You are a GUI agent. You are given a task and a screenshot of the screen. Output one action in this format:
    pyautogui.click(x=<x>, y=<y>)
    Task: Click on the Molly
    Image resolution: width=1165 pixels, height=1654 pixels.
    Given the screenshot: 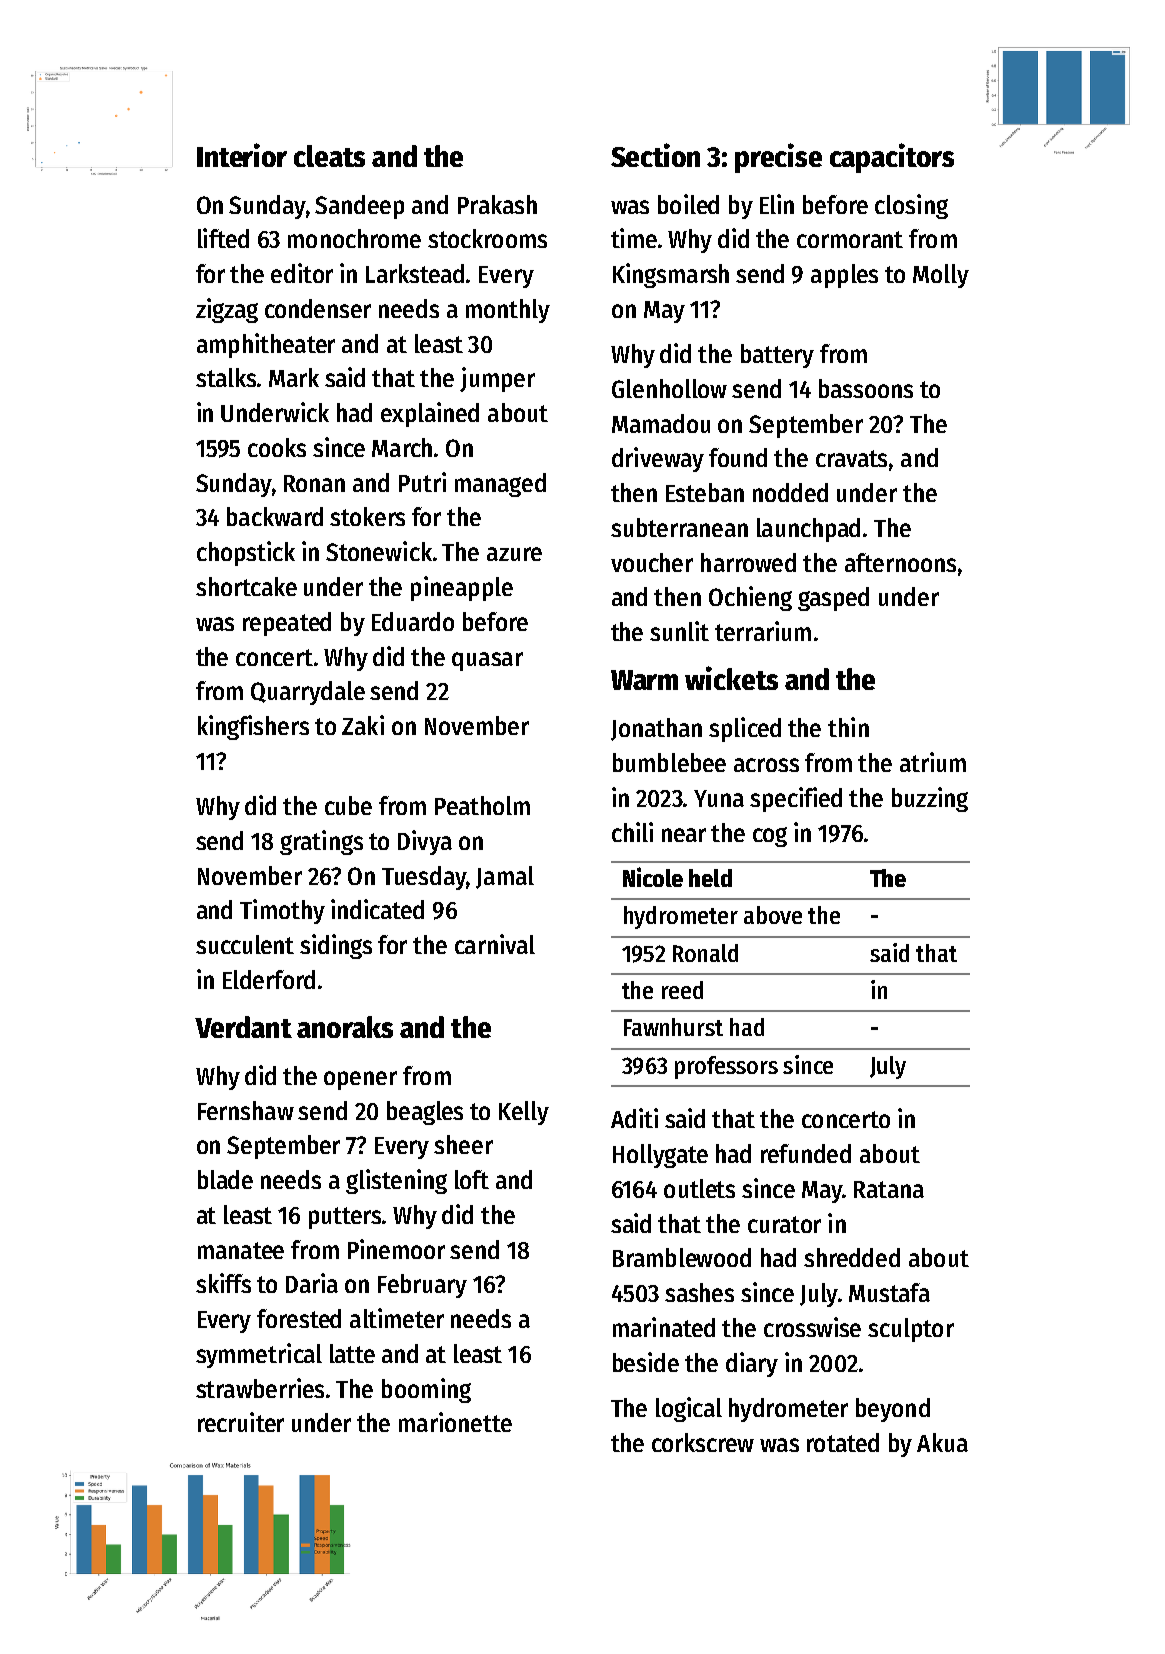 What is the action you would take?
    pyautogui.click(x=941, y=276)
